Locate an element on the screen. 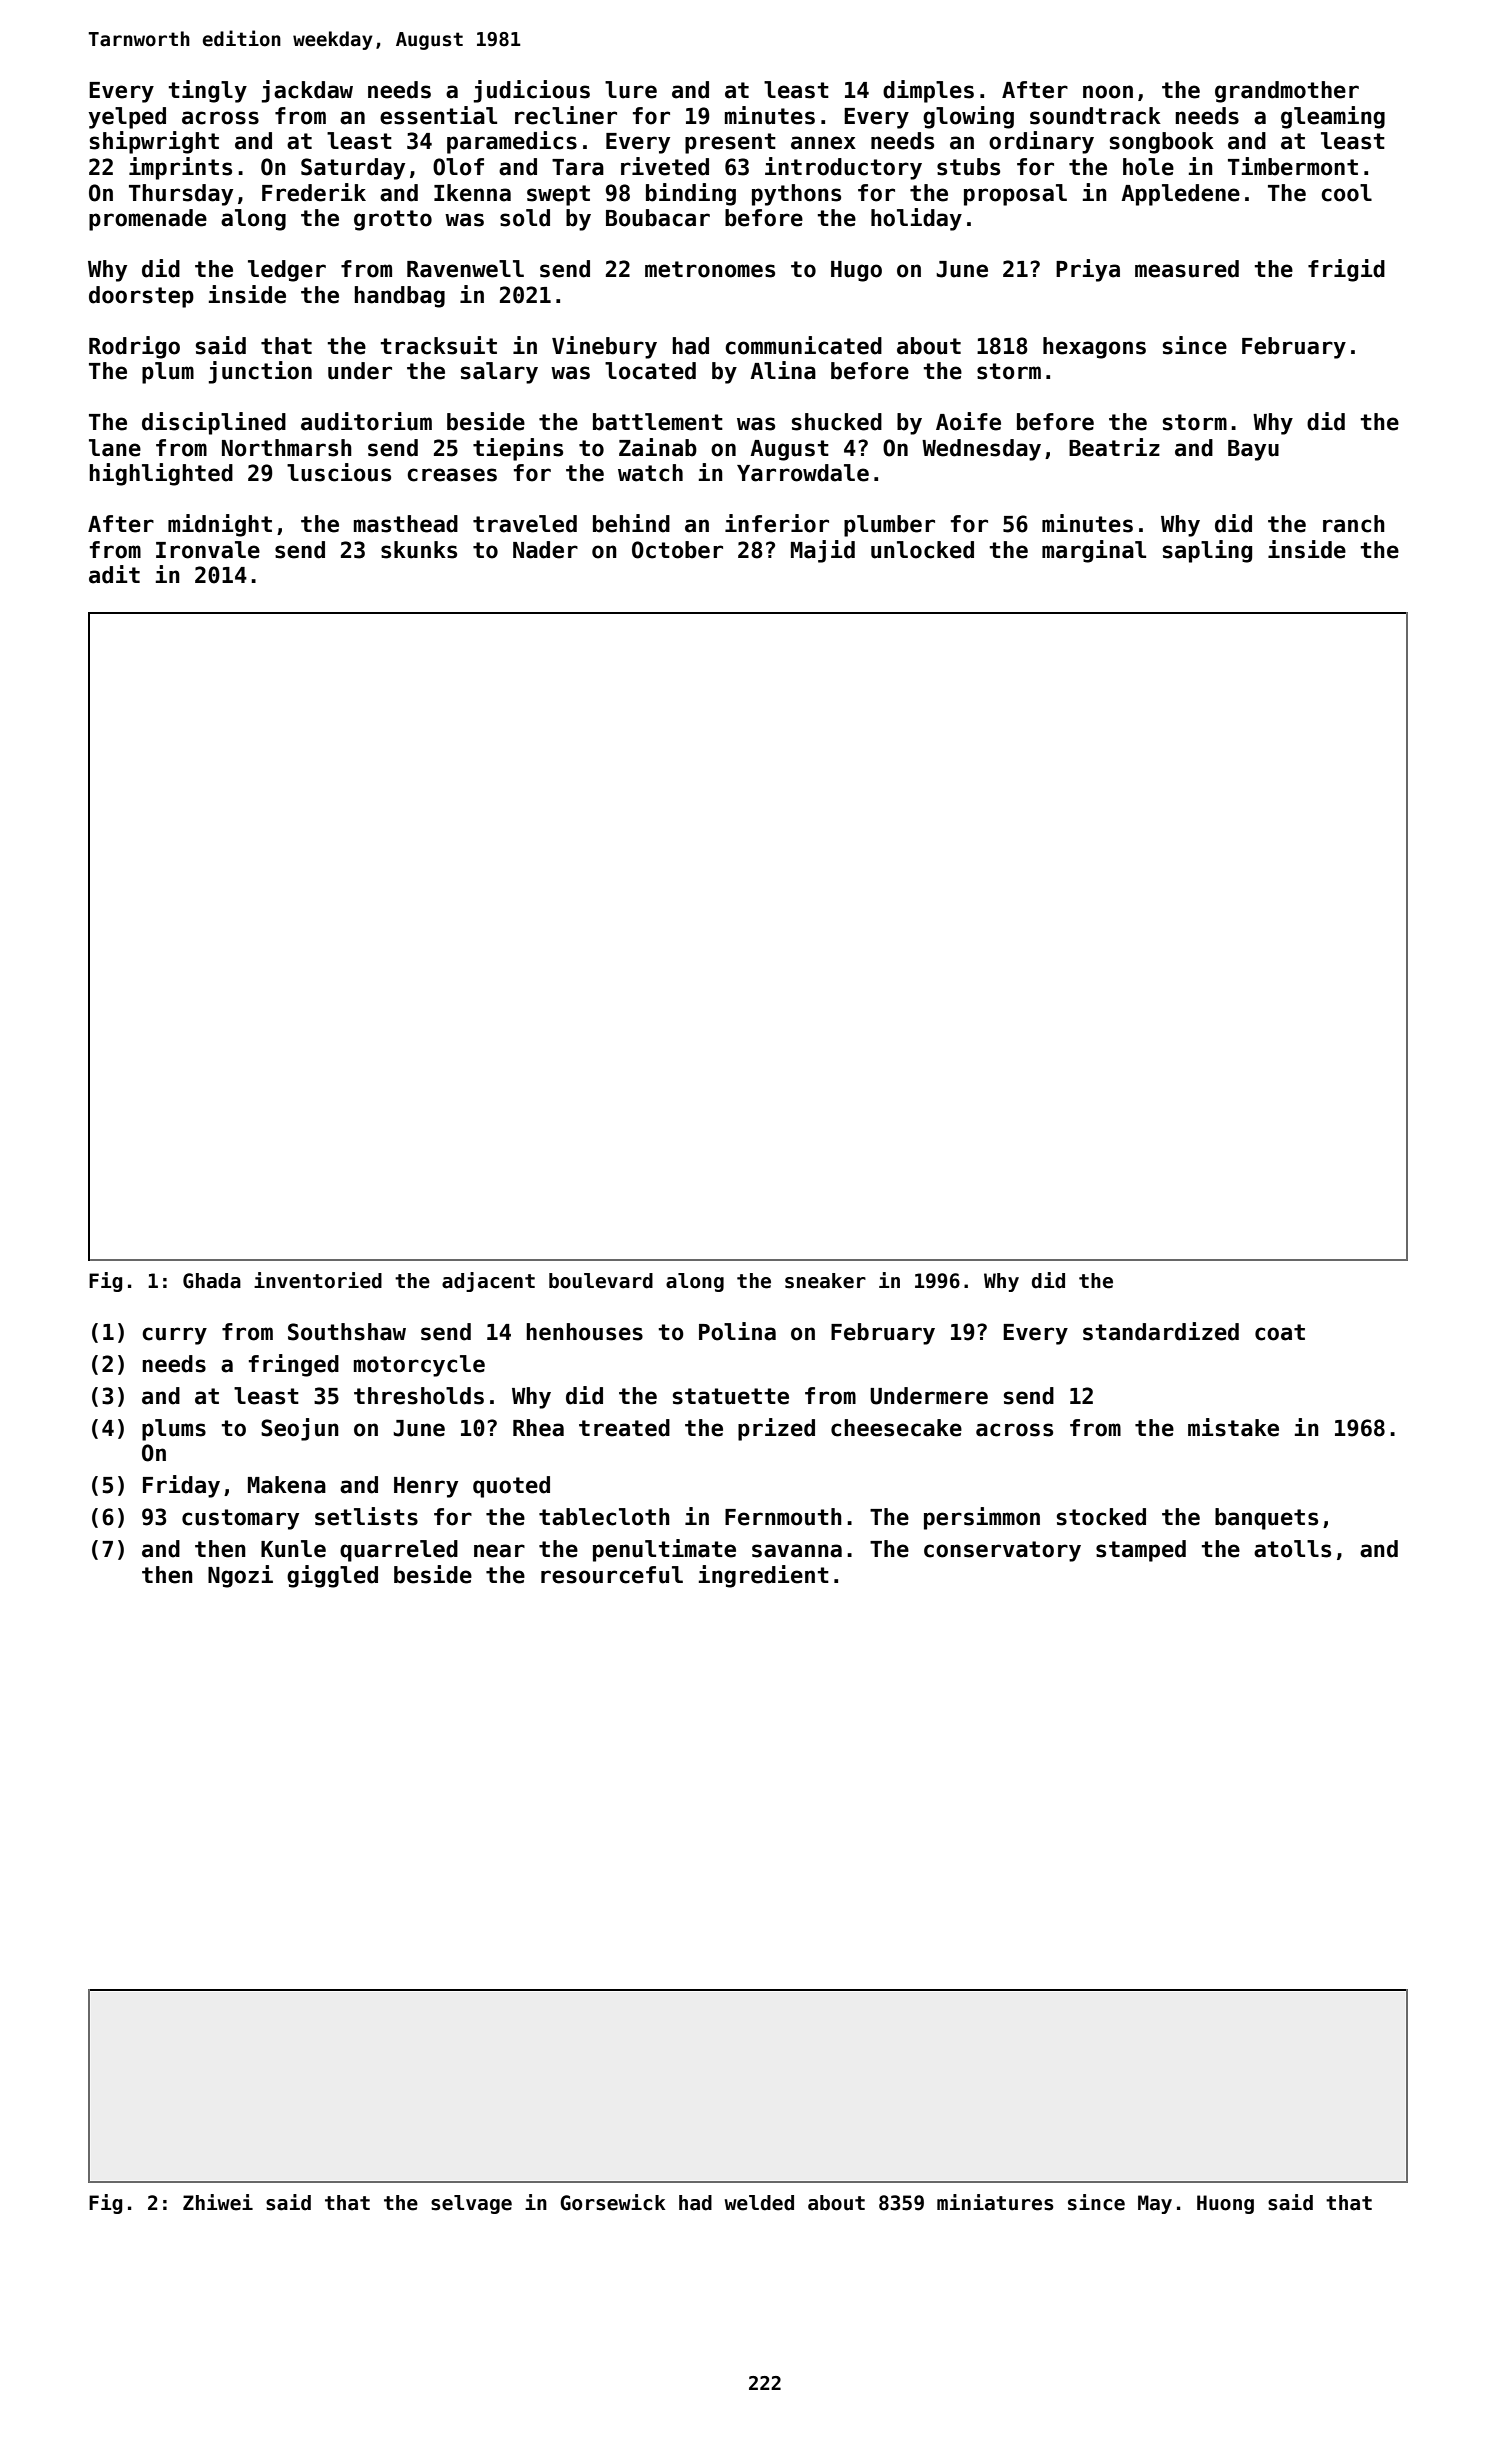 This screenshot has width=1496, height=2464. henhouses is located at coordinates (584, 1332).
